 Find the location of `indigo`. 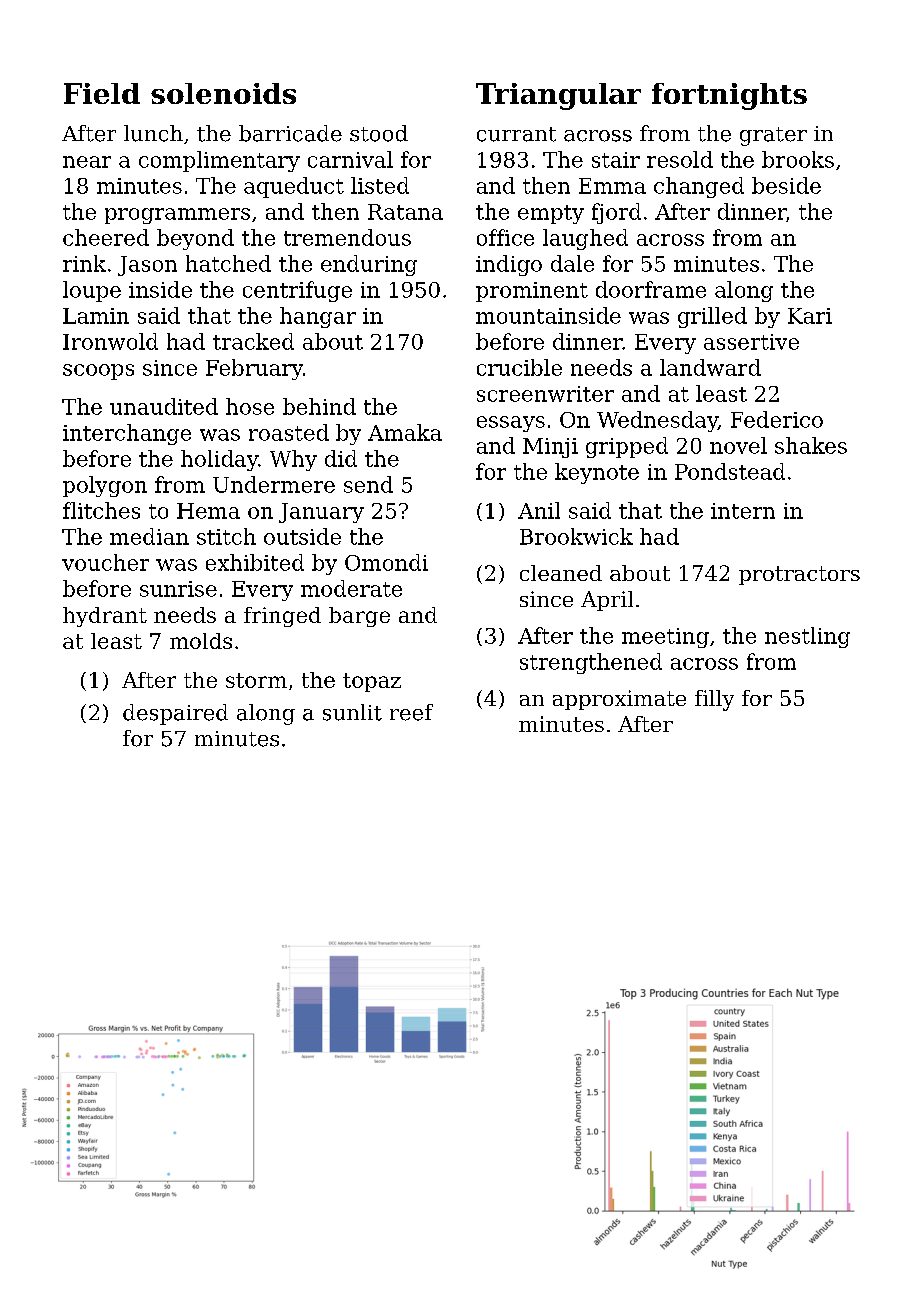

indigo is located at coordinates (509, 265).
